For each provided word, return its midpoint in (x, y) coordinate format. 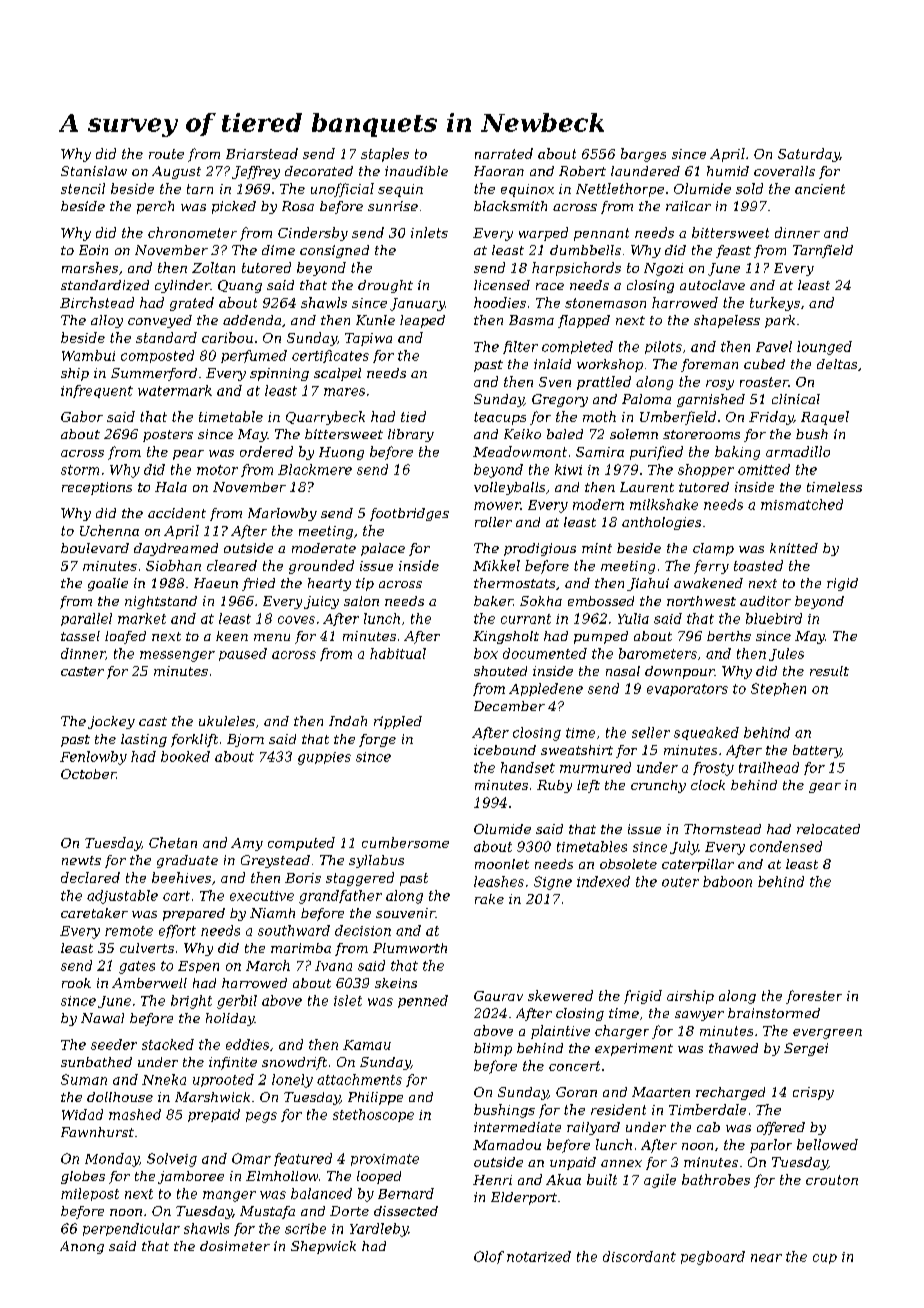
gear (825, 788)
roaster (764, 382)
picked (234, 207)
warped (543, 234)
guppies (324, 758)
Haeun (216, 583)
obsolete (628, 864)
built (602, 1179)
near (766, 1258)
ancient (820, 189)
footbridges (409, 514)
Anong (82, 1247)
